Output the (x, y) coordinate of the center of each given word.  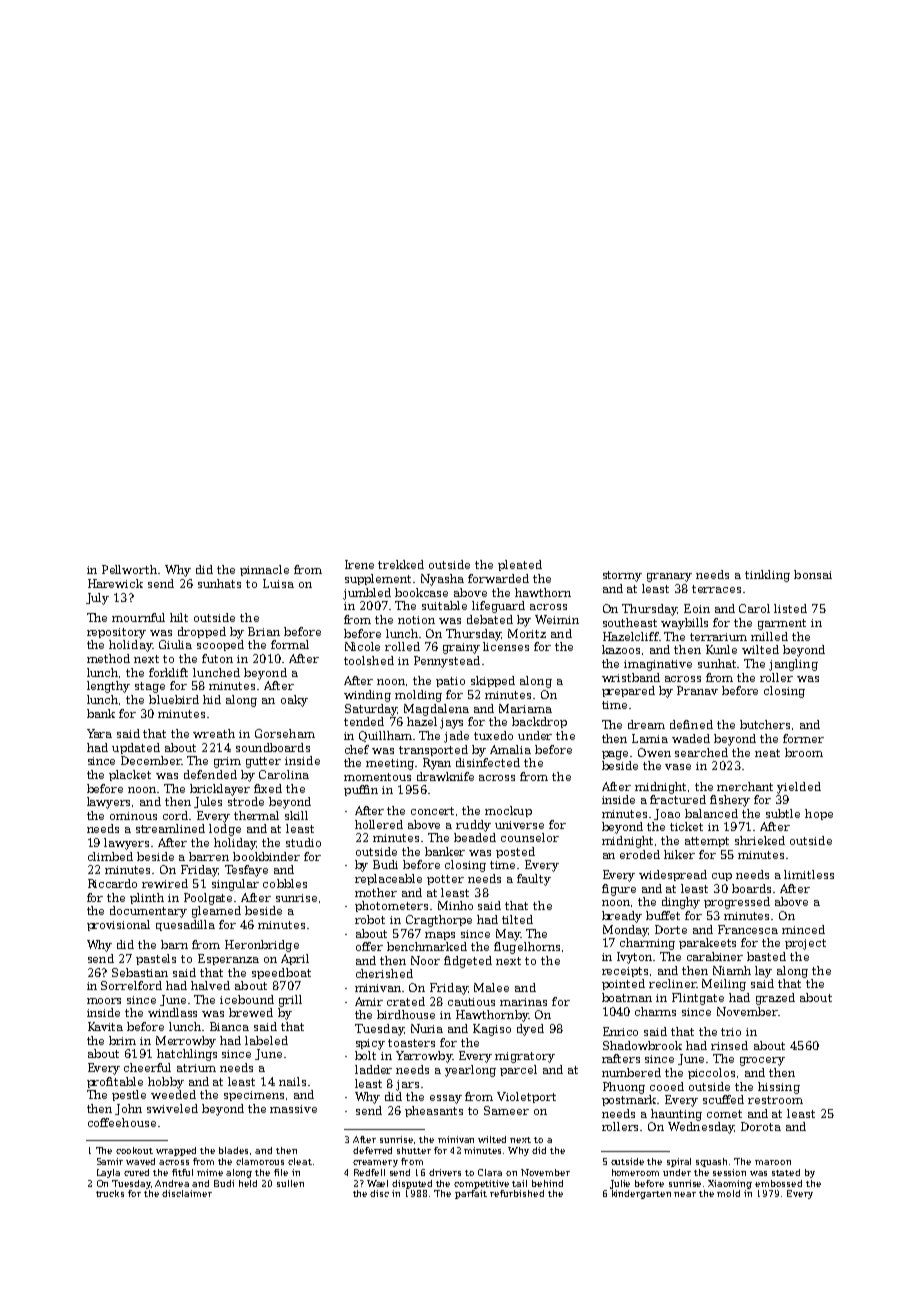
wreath (214, 733)
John (128, 1109)
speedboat (281, 973)
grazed (775, 999)
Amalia (510, 749)
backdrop (539, 722)
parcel (518, 1070)
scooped (220, 645)
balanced (711, 813)
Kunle (721, 649)
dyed (530, 1030)
